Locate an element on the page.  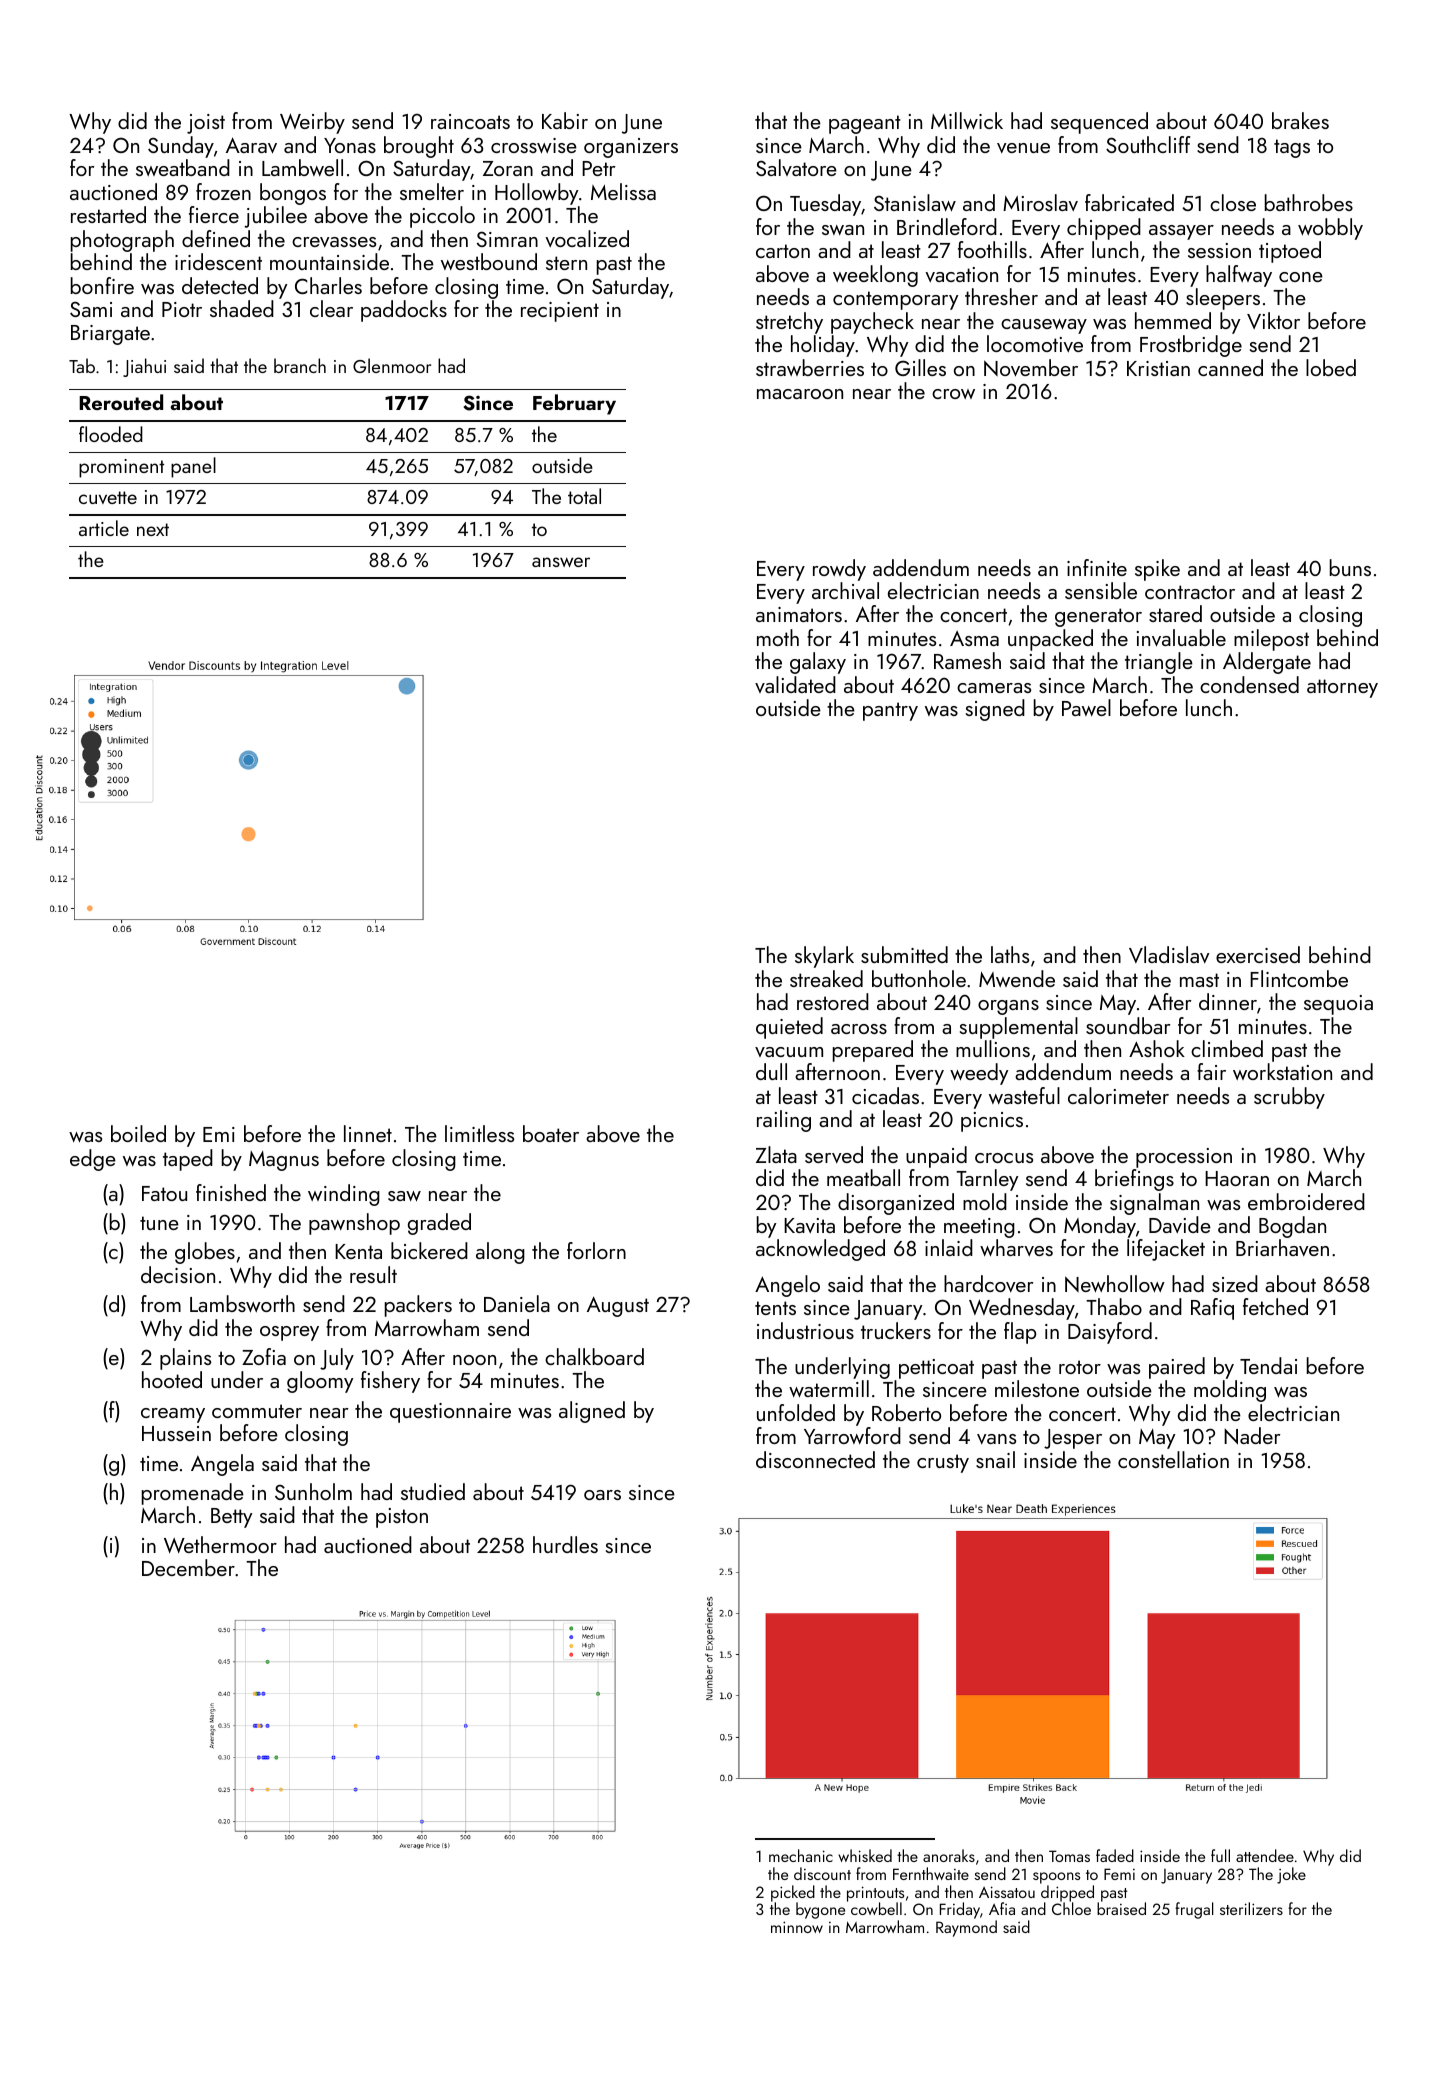
faded is located at coordinates (1115, 1855).
